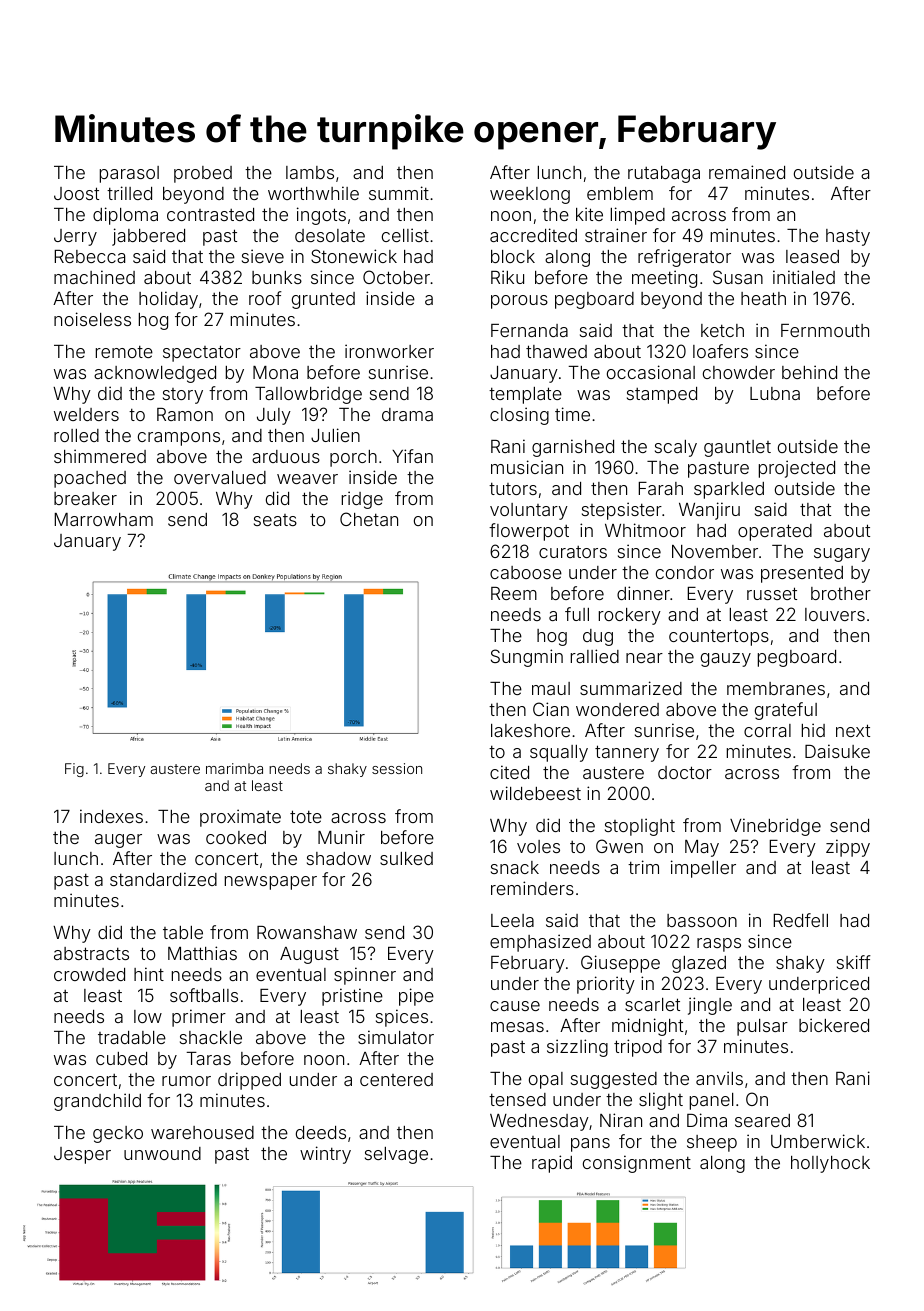  Describe the element at coordinates (617, 709) in the image. I see `wondered` at that location.
